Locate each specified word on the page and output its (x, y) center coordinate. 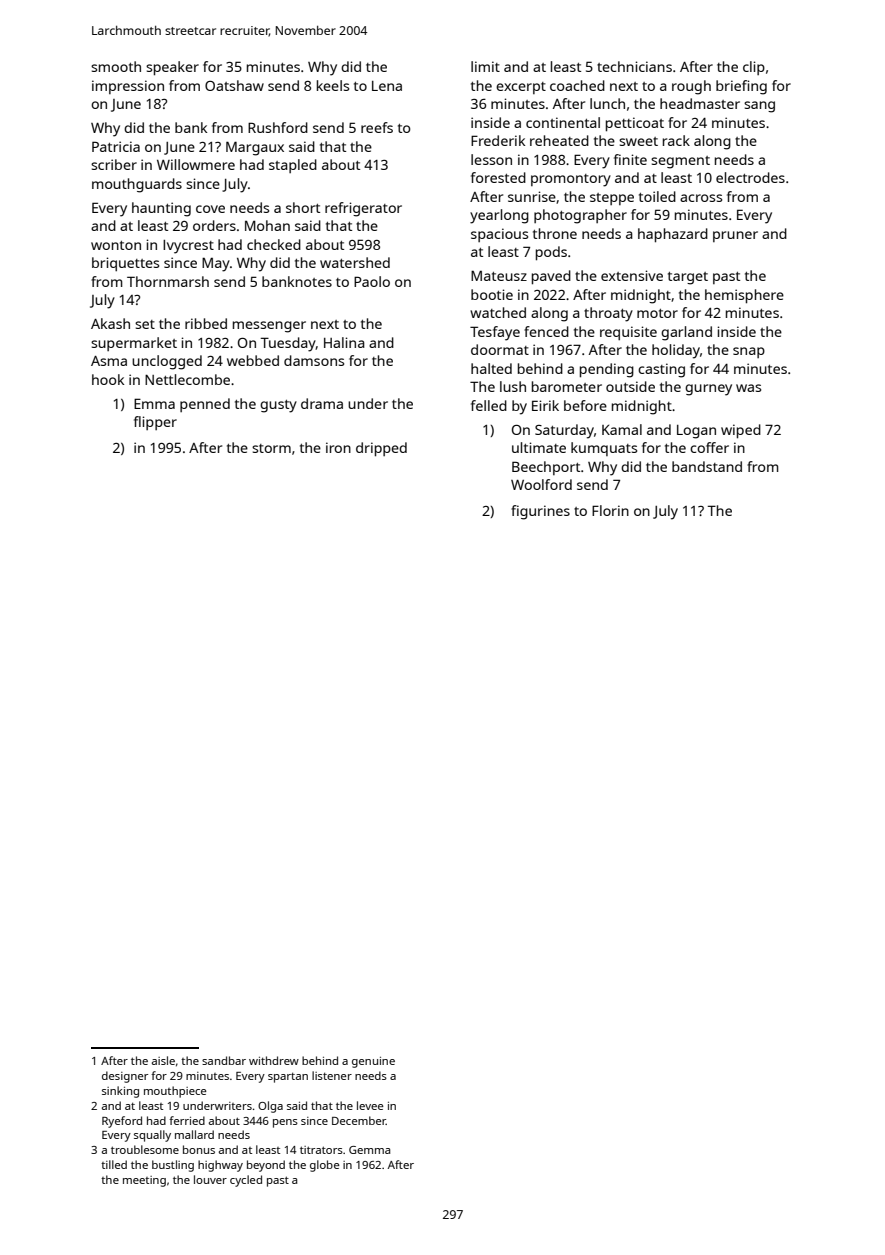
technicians (634, 66)
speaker (172, 68)
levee (370, 1105)
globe (325, 1166)
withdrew (274, 1060)
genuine (373, 1062)
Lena (387, 86)
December (359, 1120)
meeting (144, 1181)
